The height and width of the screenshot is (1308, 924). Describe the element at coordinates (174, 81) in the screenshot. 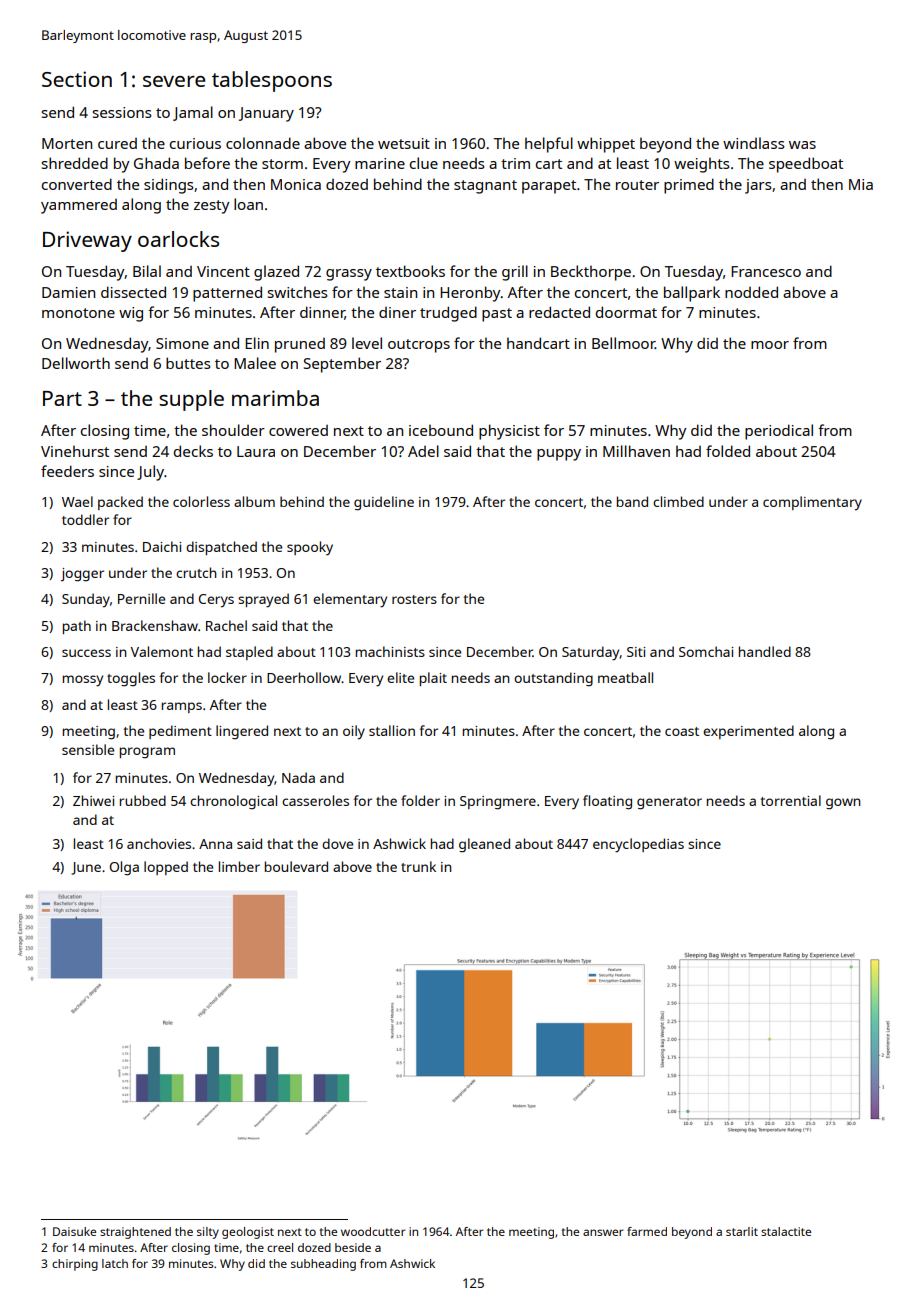

I see `severe` at that location.
